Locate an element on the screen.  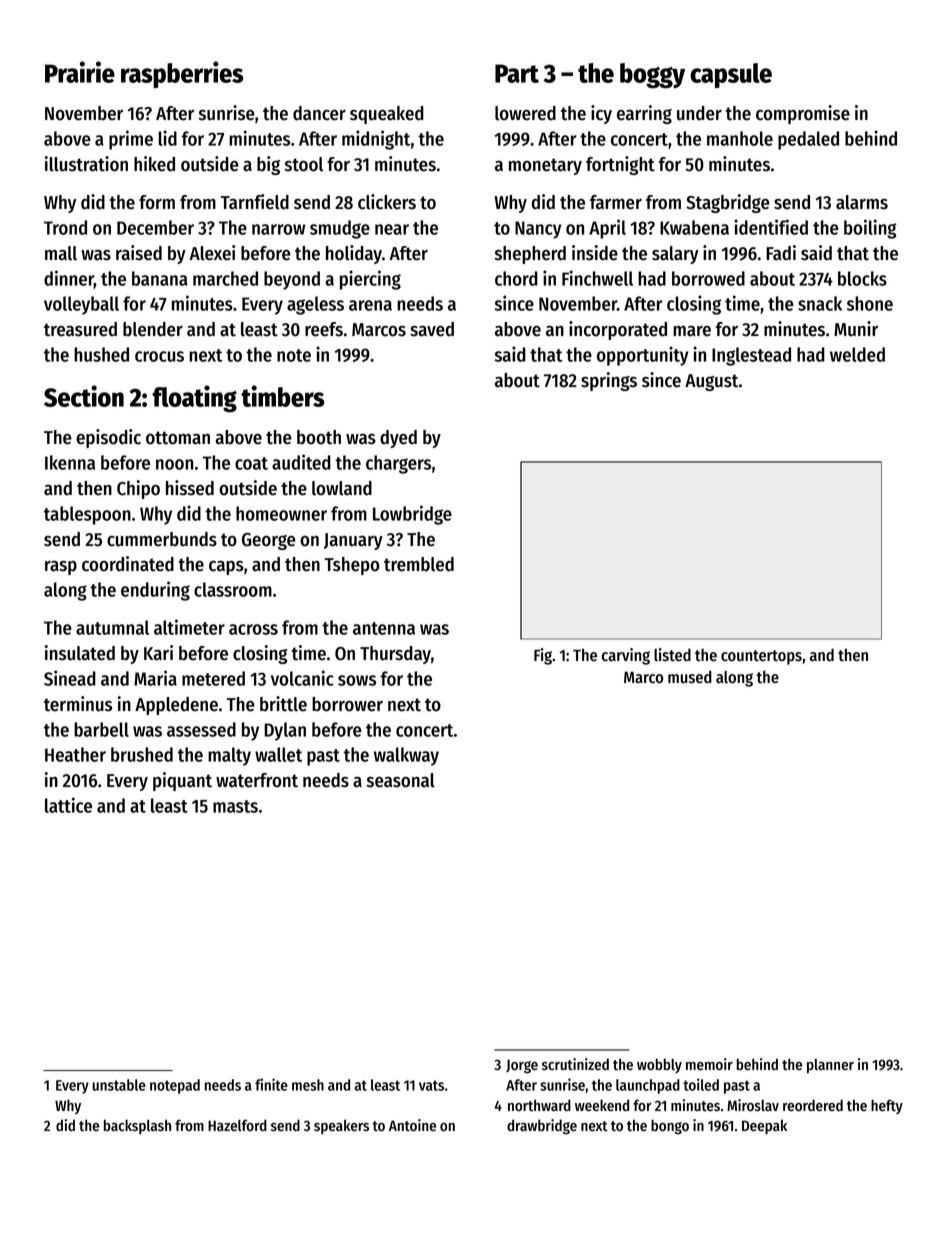
August is located at coordinates (711, 382).
